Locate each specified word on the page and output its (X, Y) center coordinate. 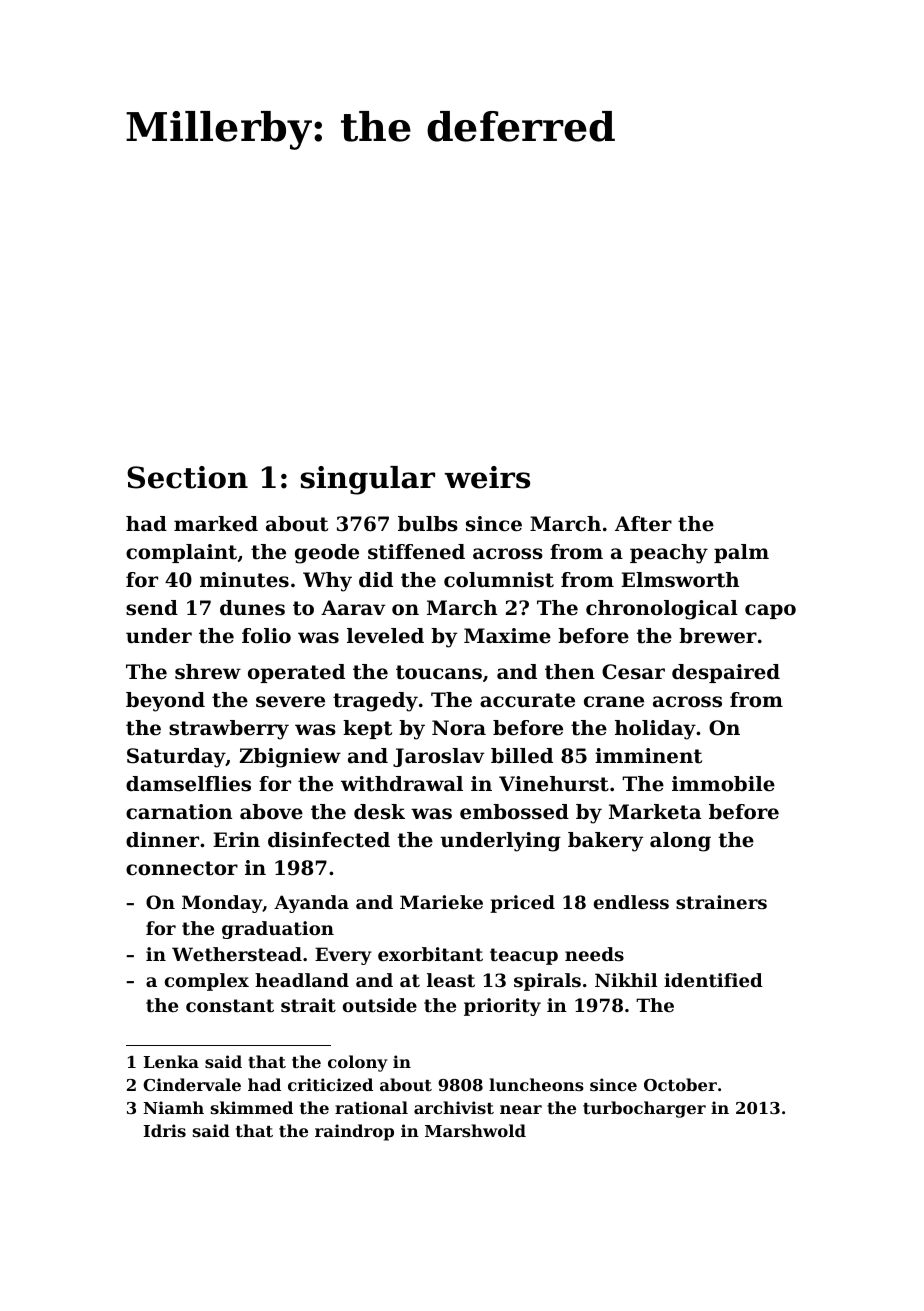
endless (631, 902)
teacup (524, 956)
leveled (385, 636)
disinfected (329, 840)
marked (216, 524)
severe (290, 702)
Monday (222, 904)
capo (770, 611)
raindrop (354, 1132)
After (643, 524)
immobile (723, 784)
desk (379, 812)
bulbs (428, 524)
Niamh (173, 1107)
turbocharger (644, 1109)
